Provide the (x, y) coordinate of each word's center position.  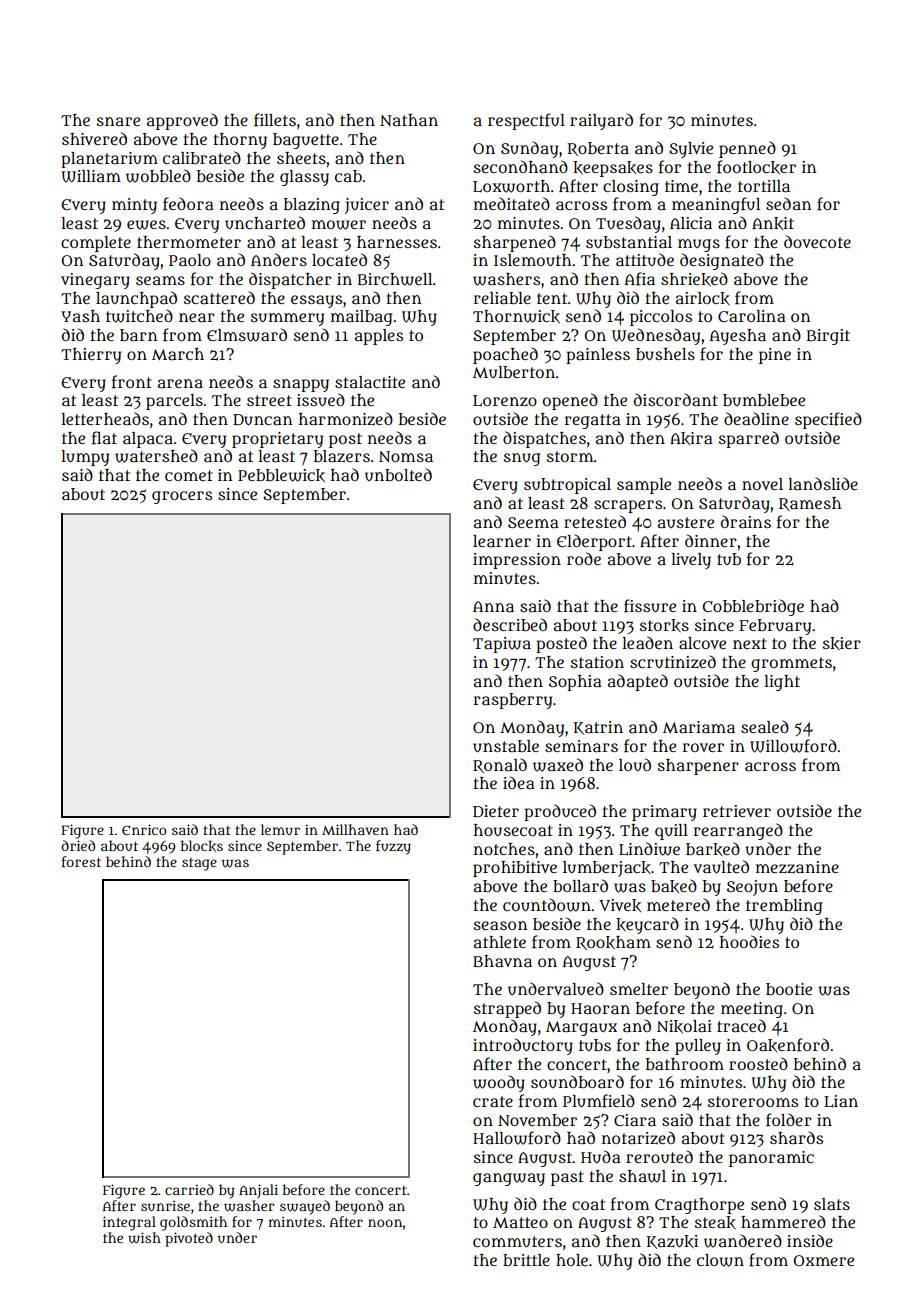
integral (129, 1223)
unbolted (398, 474)
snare (118, 121)
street (269, 400)
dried (78, 845)
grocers (182, 497)
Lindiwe (649, 849)
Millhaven (355, 829)
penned (747, 149)
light (782, 683)
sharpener (698, 767)
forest (81, 861)
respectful (526, 121)
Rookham (613, 943)
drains (746, 521)
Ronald (500, 765)
